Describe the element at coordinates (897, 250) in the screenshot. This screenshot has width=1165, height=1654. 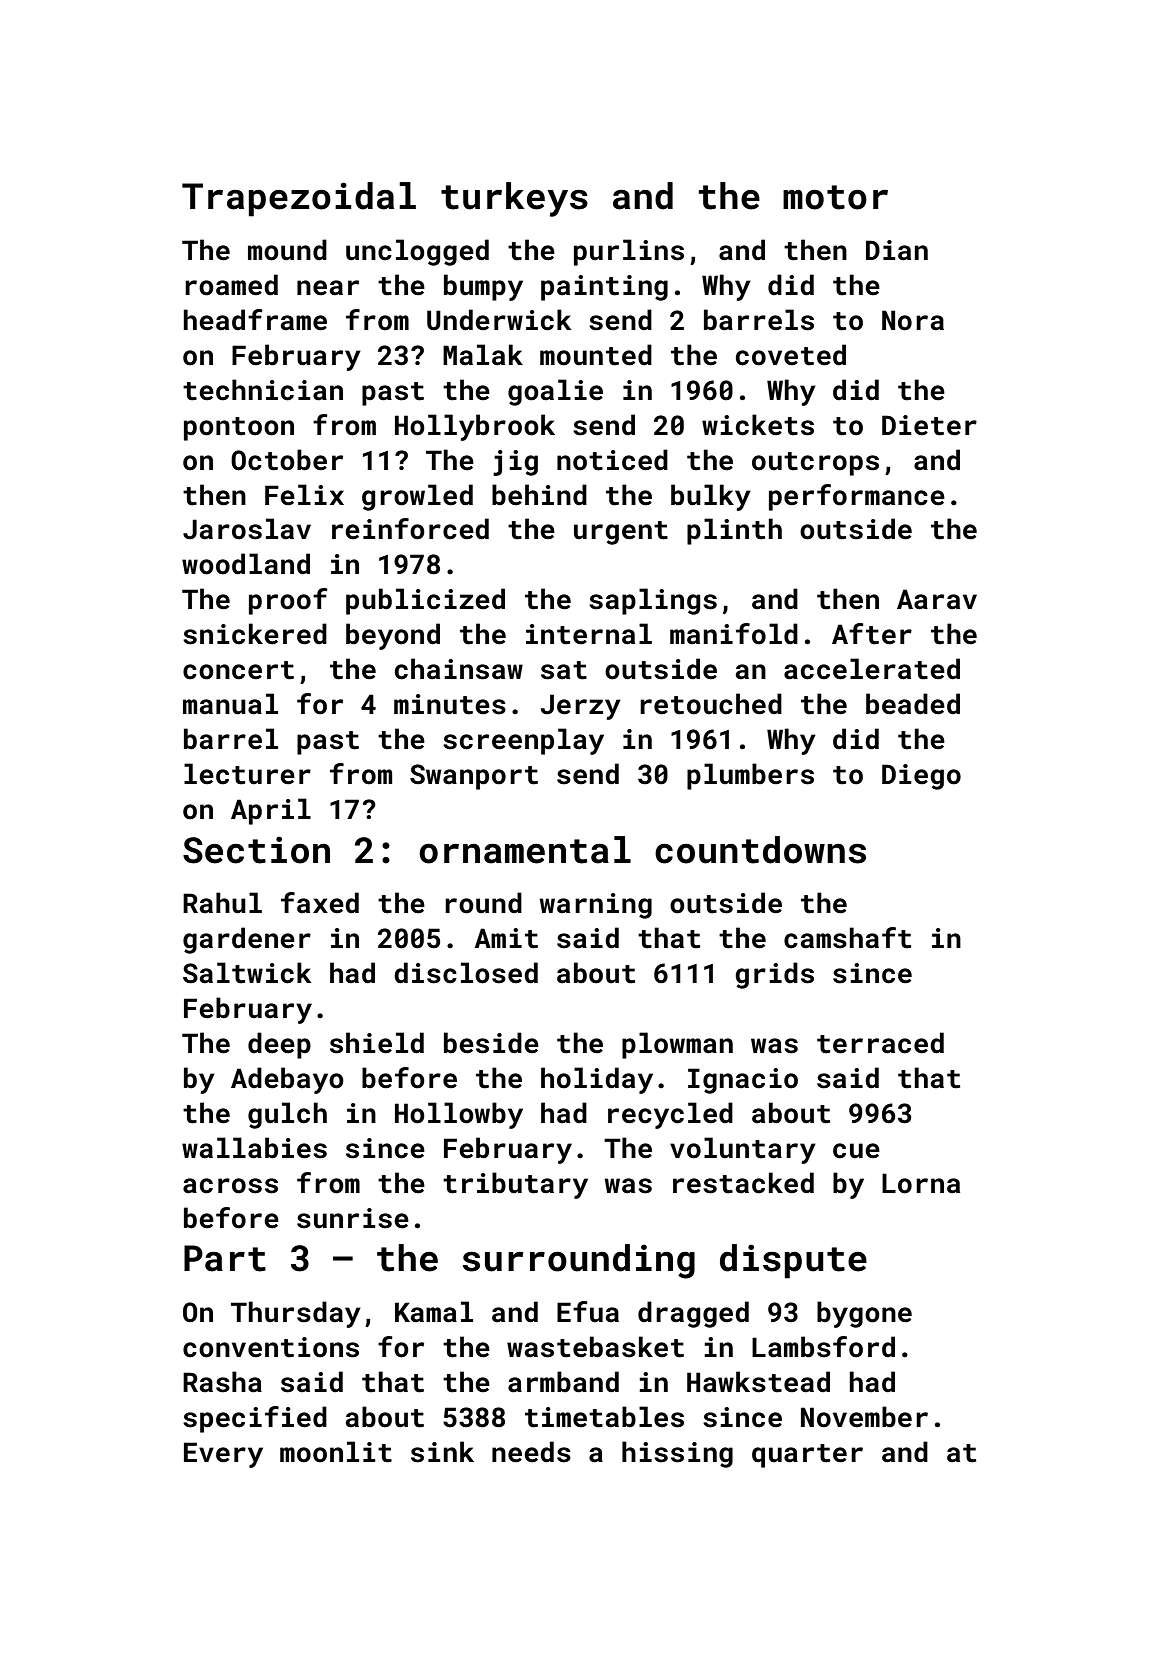
I see `Dian` at that location.
